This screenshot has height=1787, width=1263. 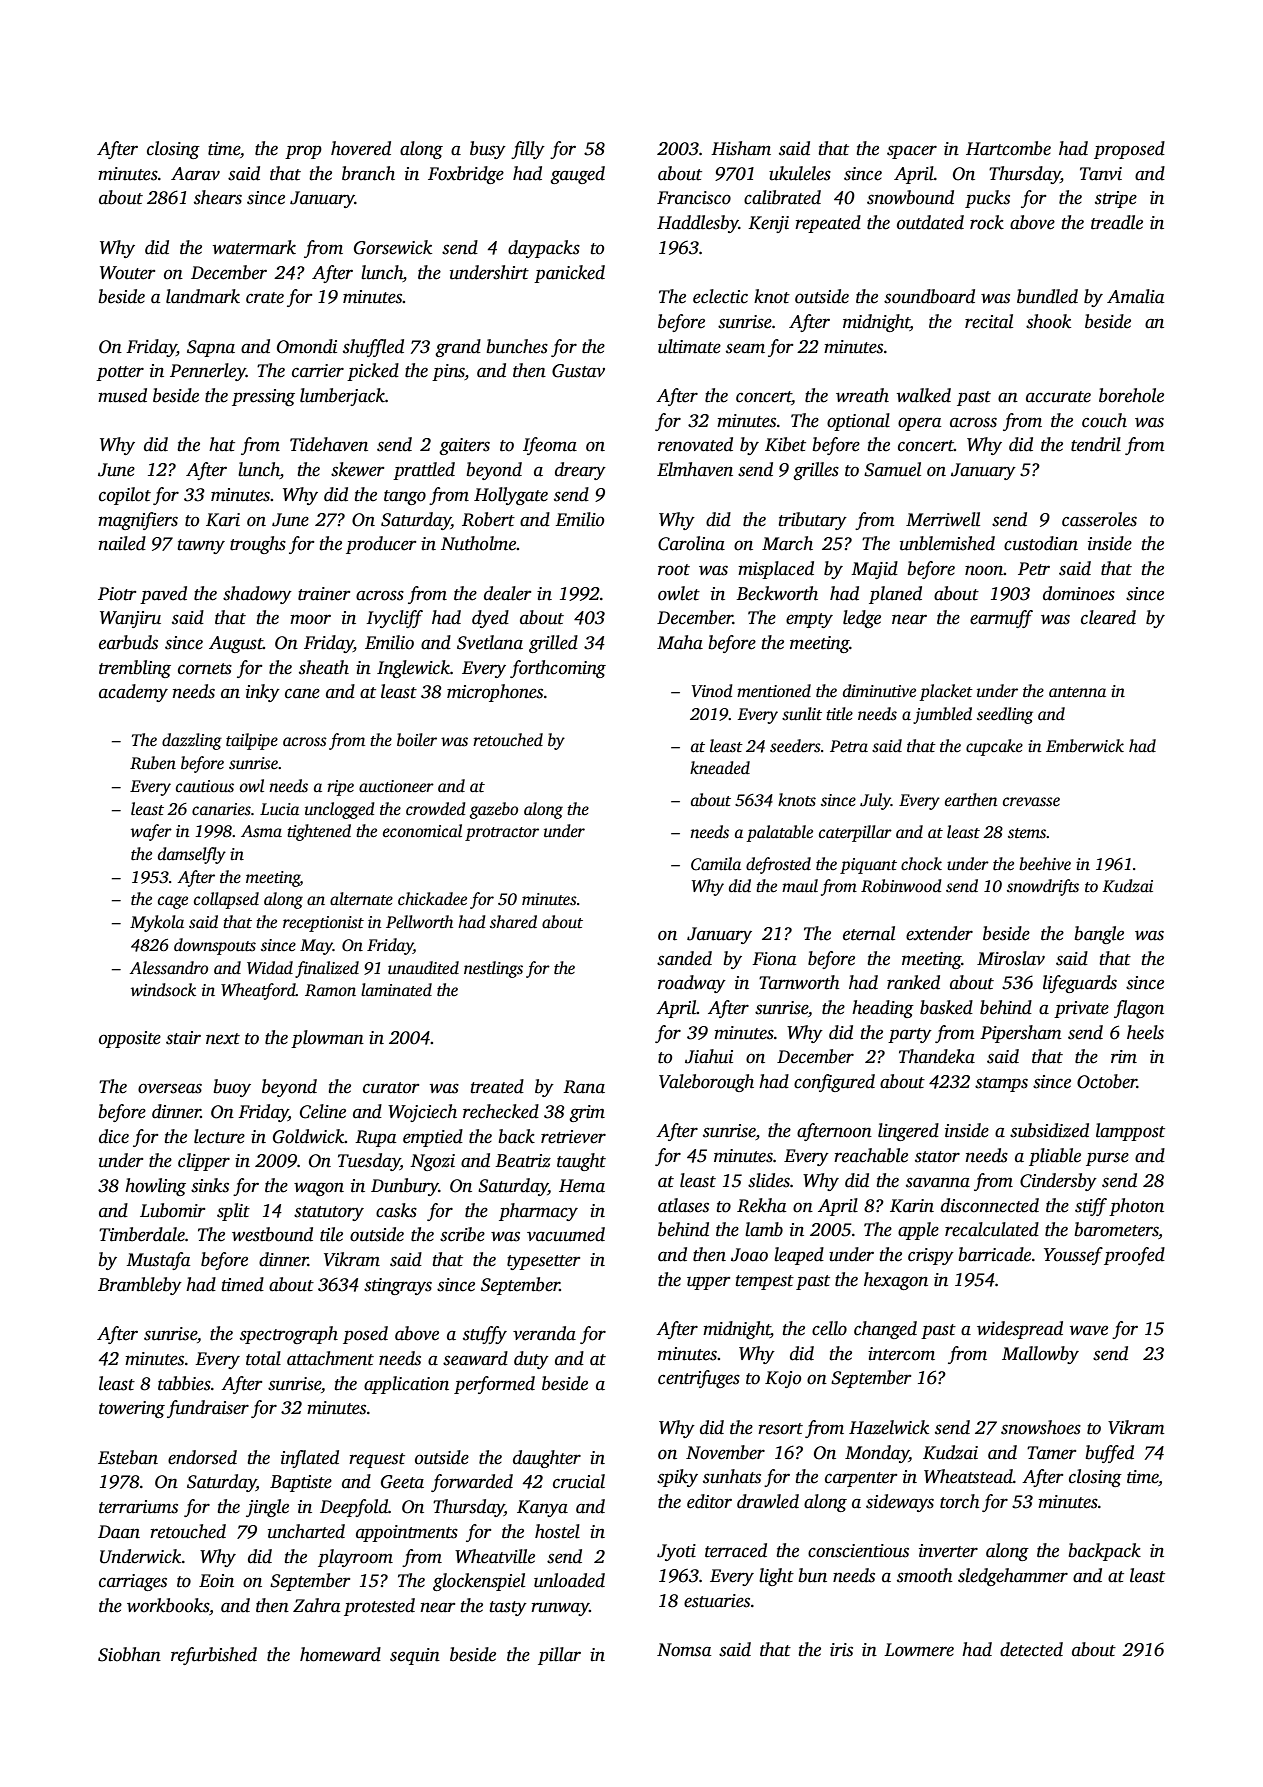 What do you see at coordinates (214, 1656) in the screenshot?
I see `refurbished` at bounding box center [214, 1656].
